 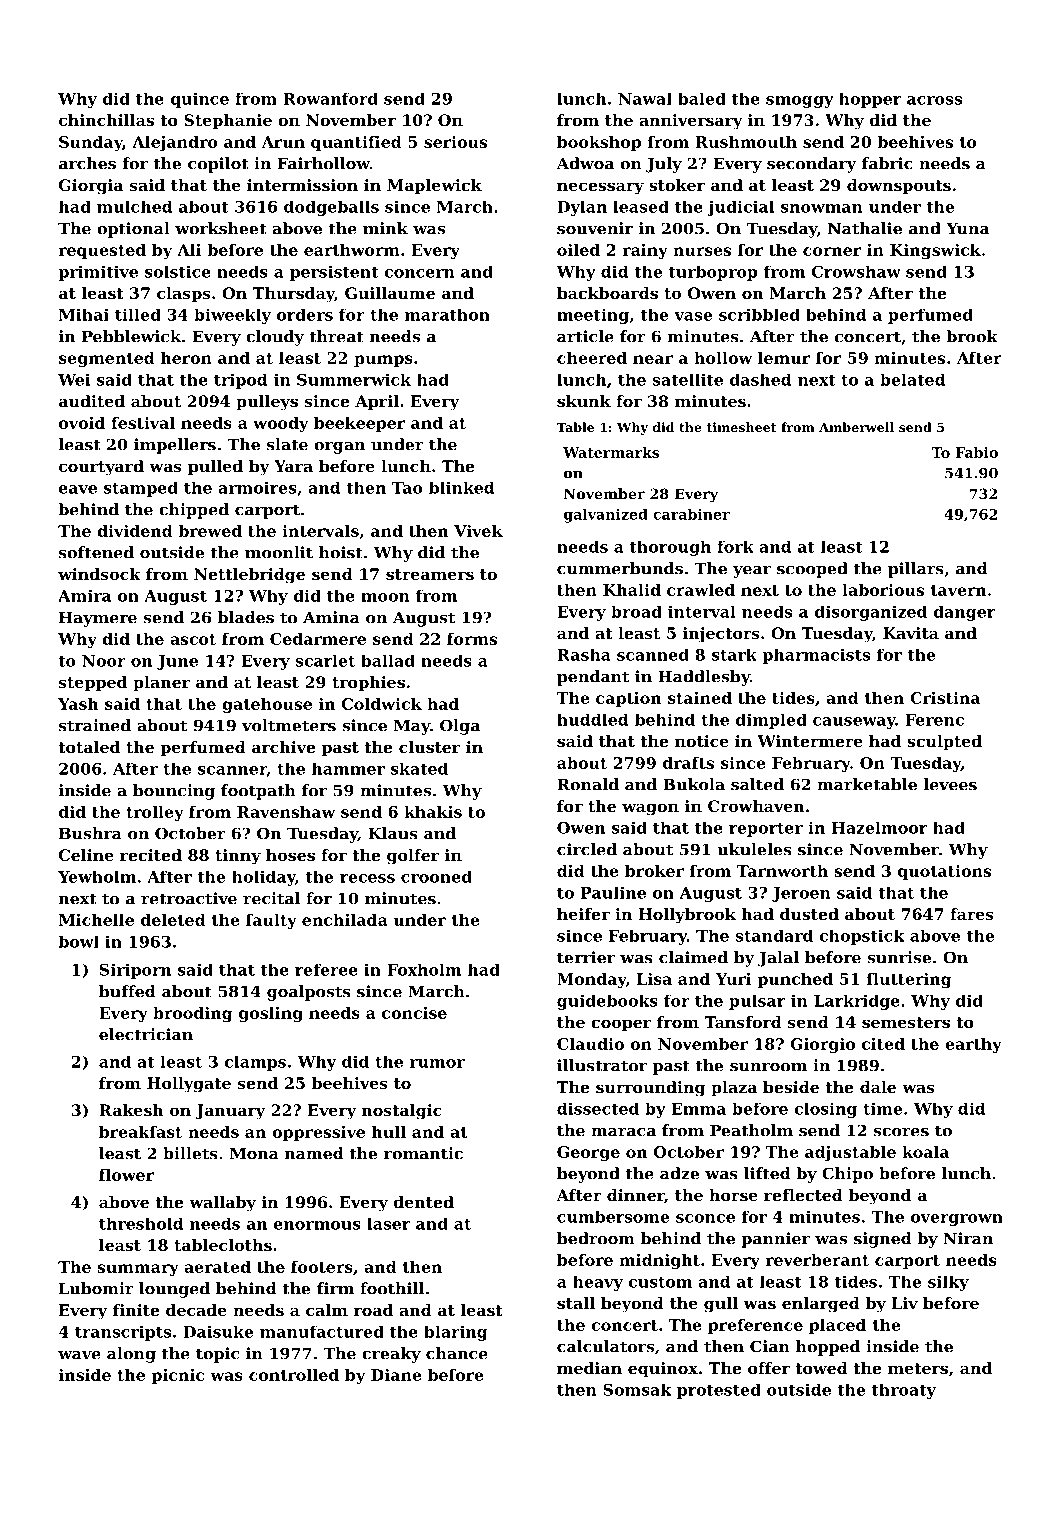 I want to click on Hazelmoor, so click(x=879, y=828).
